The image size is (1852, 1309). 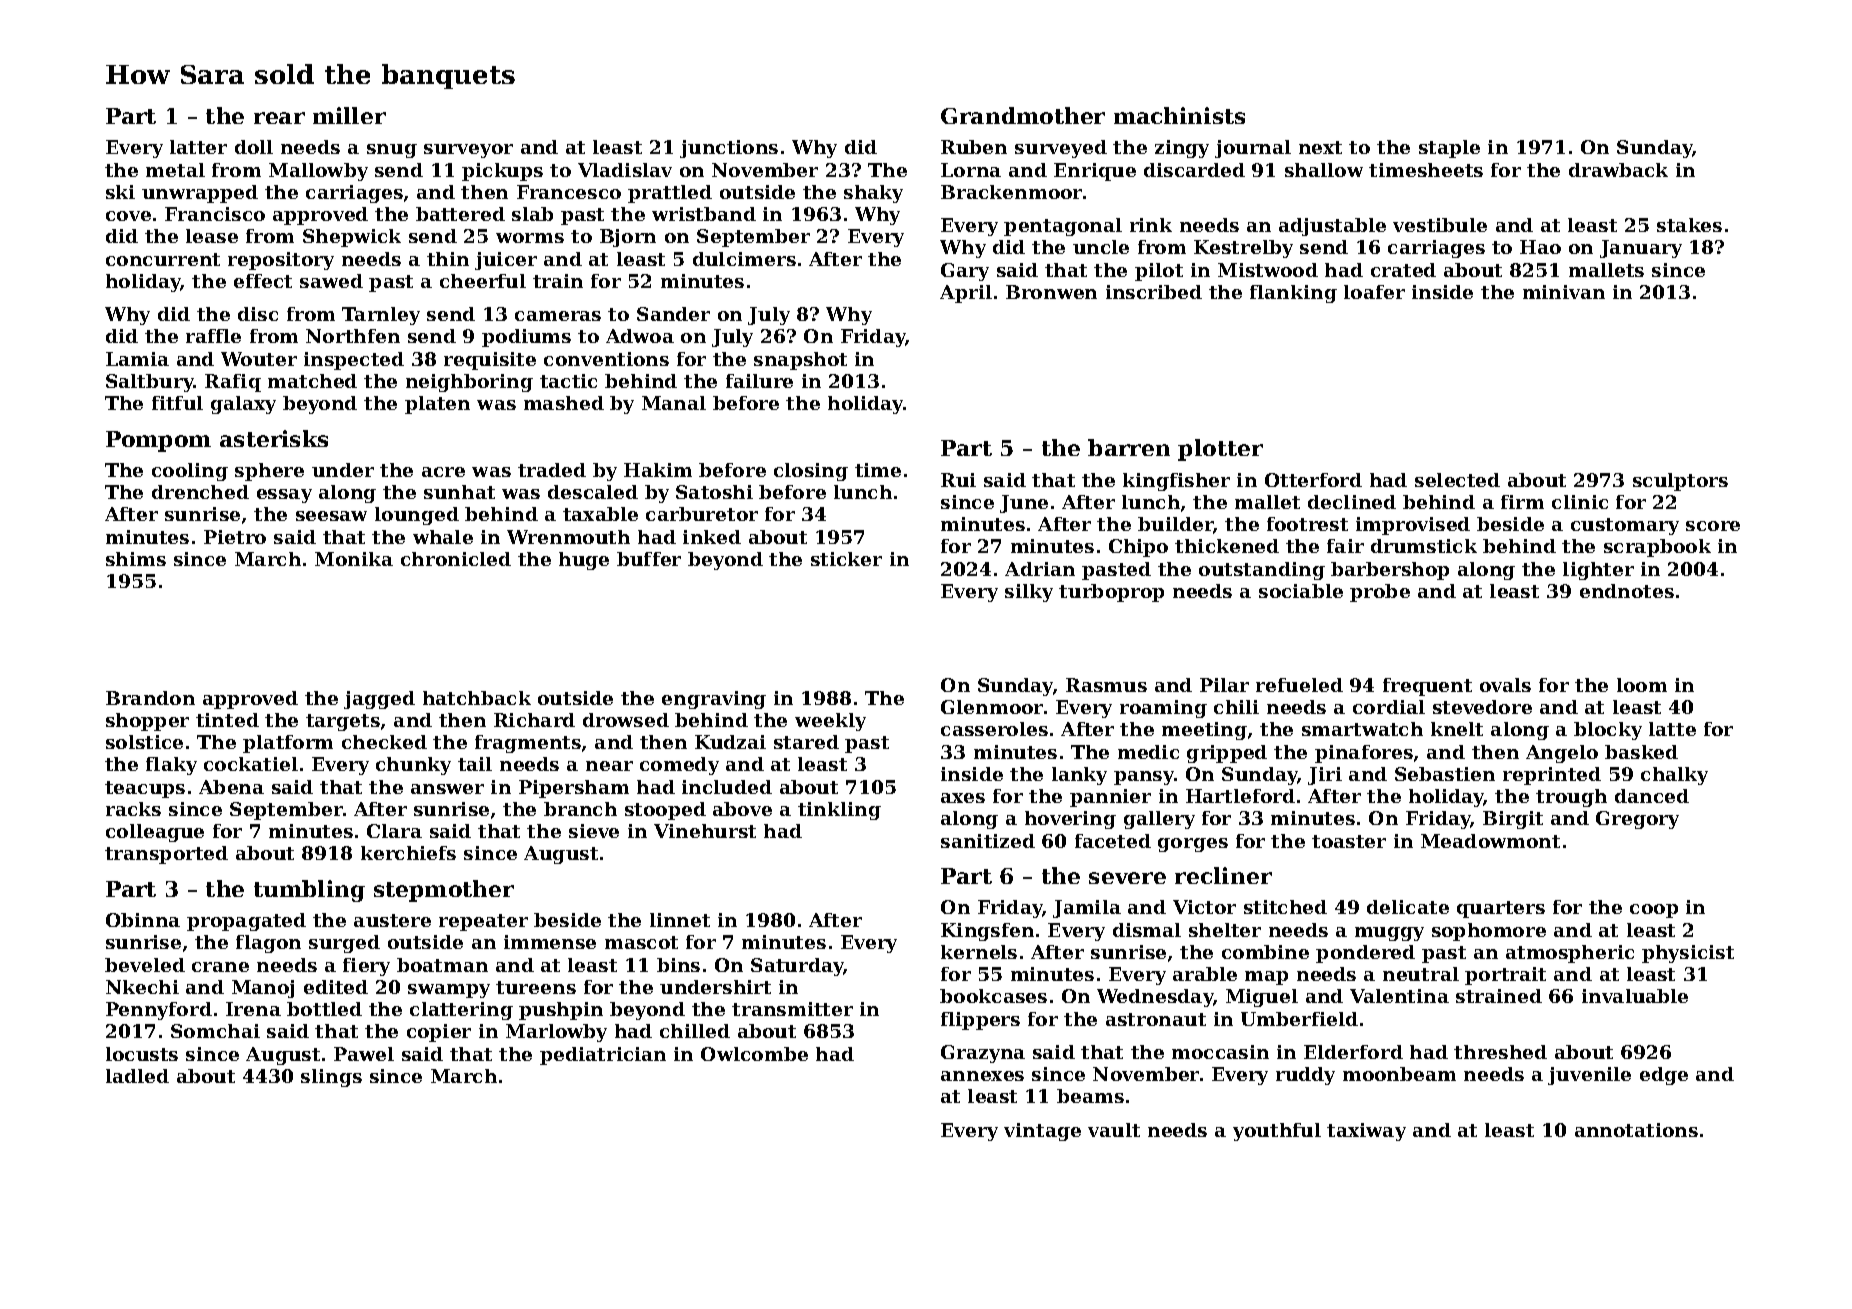 I want to click on buffer, so click(x=649, y=559).
